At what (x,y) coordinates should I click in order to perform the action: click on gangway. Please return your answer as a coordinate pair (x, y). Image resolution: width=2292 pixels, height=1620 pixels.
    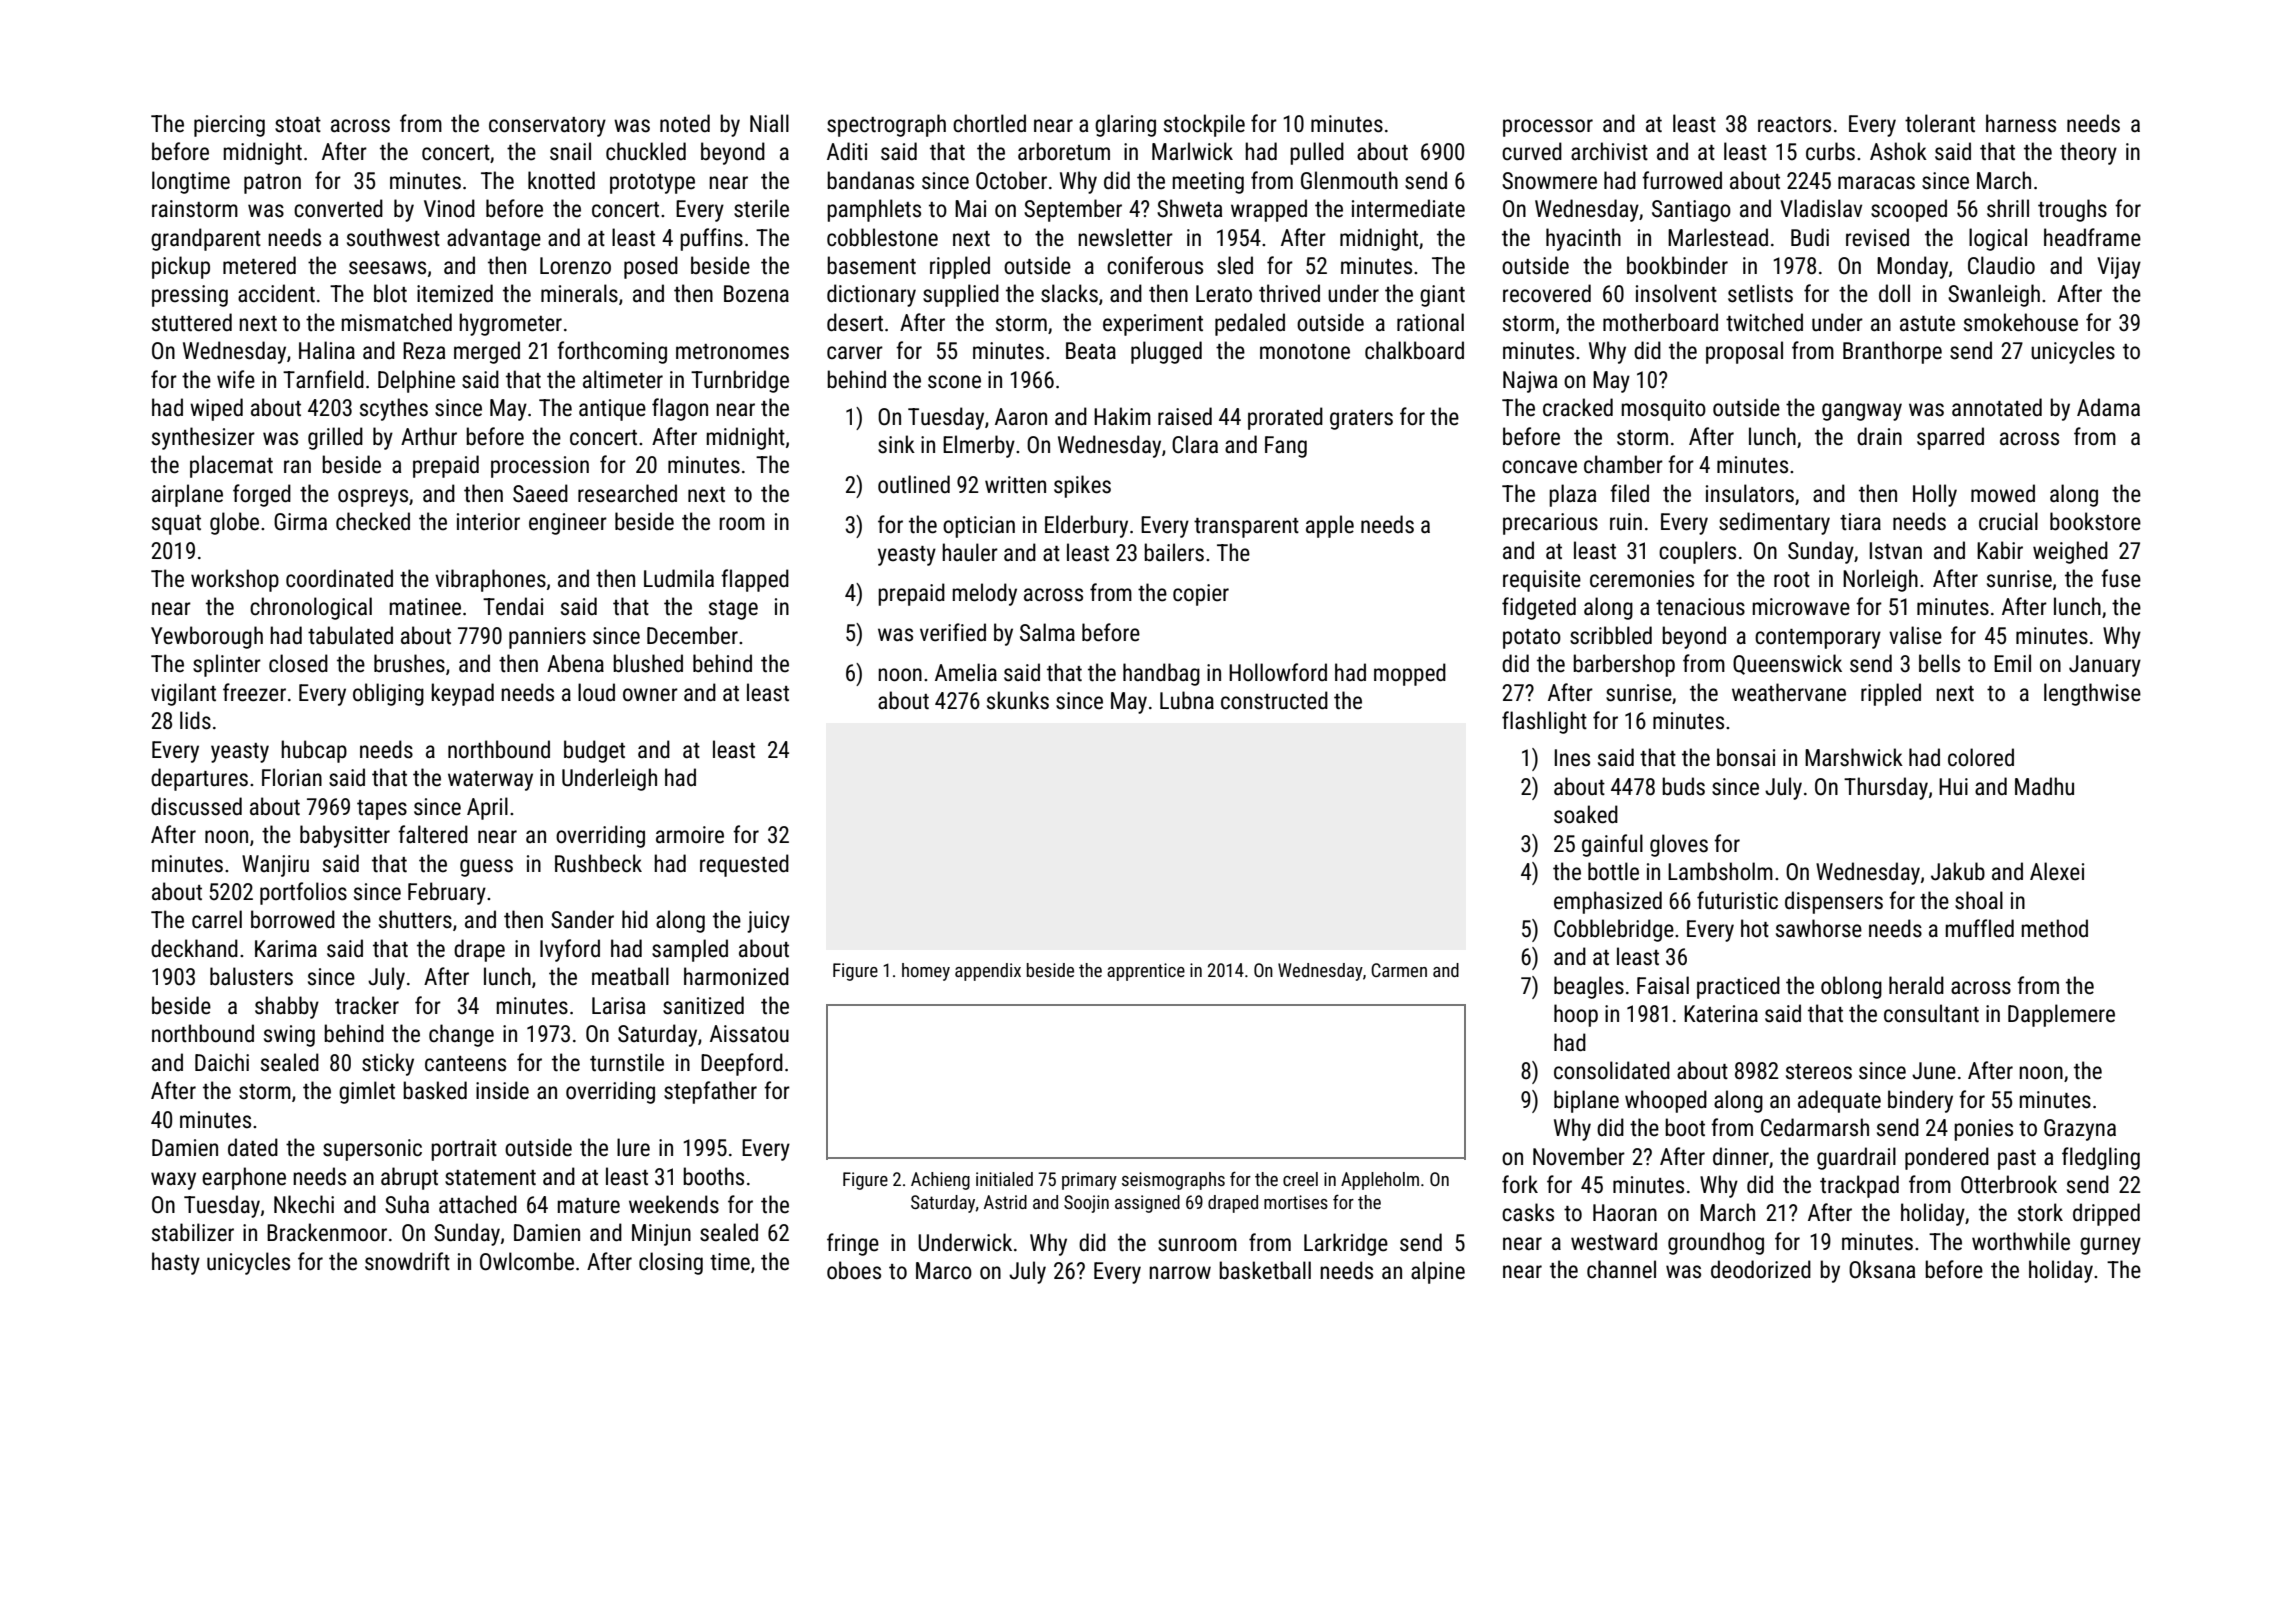
    Looking at the image, I should click on (1862, 412).
